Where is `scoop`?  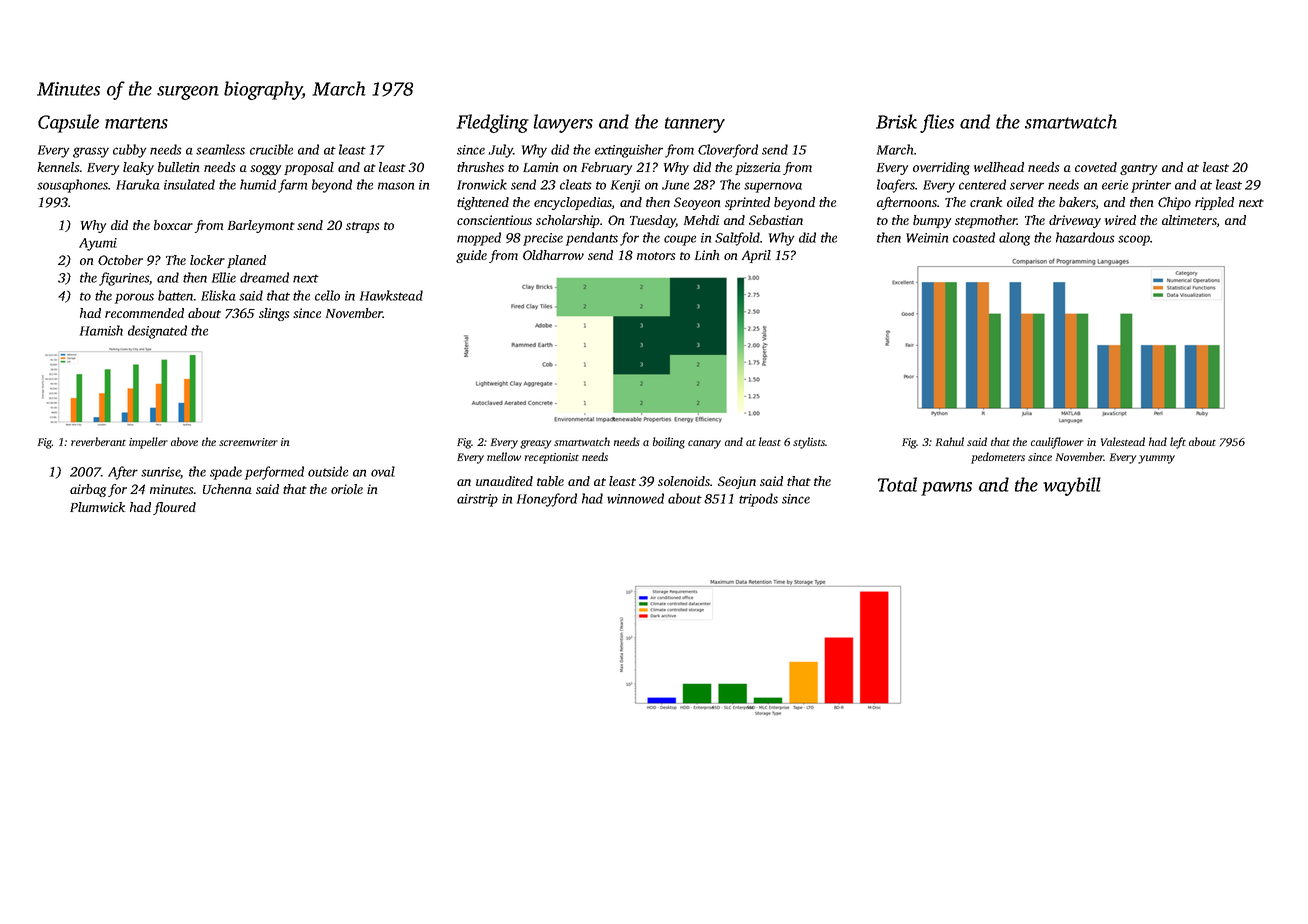
scoop is located at coordinates (1134, 240).
